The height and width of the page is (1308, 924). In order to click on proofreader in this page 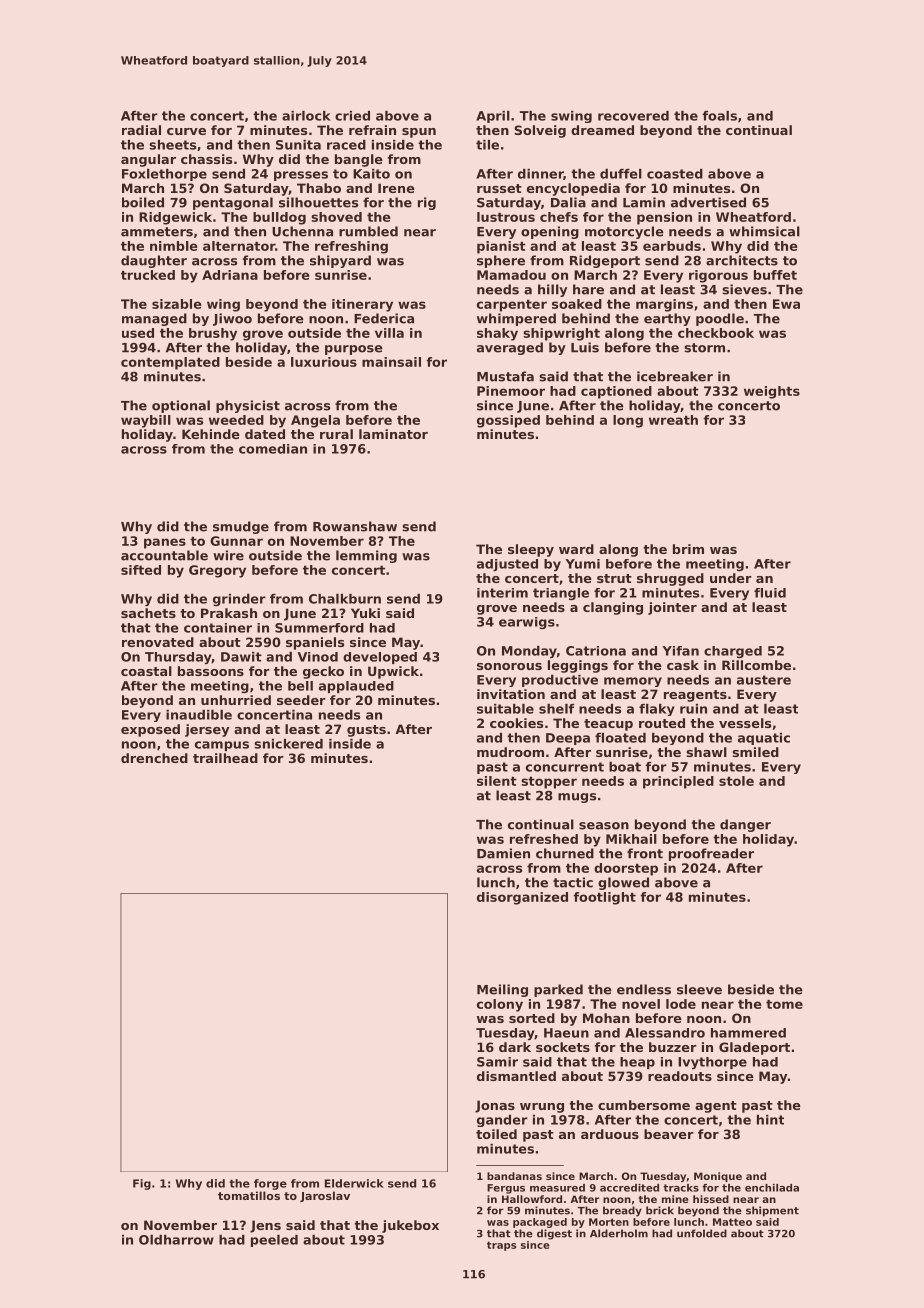, I will do `click(711, 854)`.
